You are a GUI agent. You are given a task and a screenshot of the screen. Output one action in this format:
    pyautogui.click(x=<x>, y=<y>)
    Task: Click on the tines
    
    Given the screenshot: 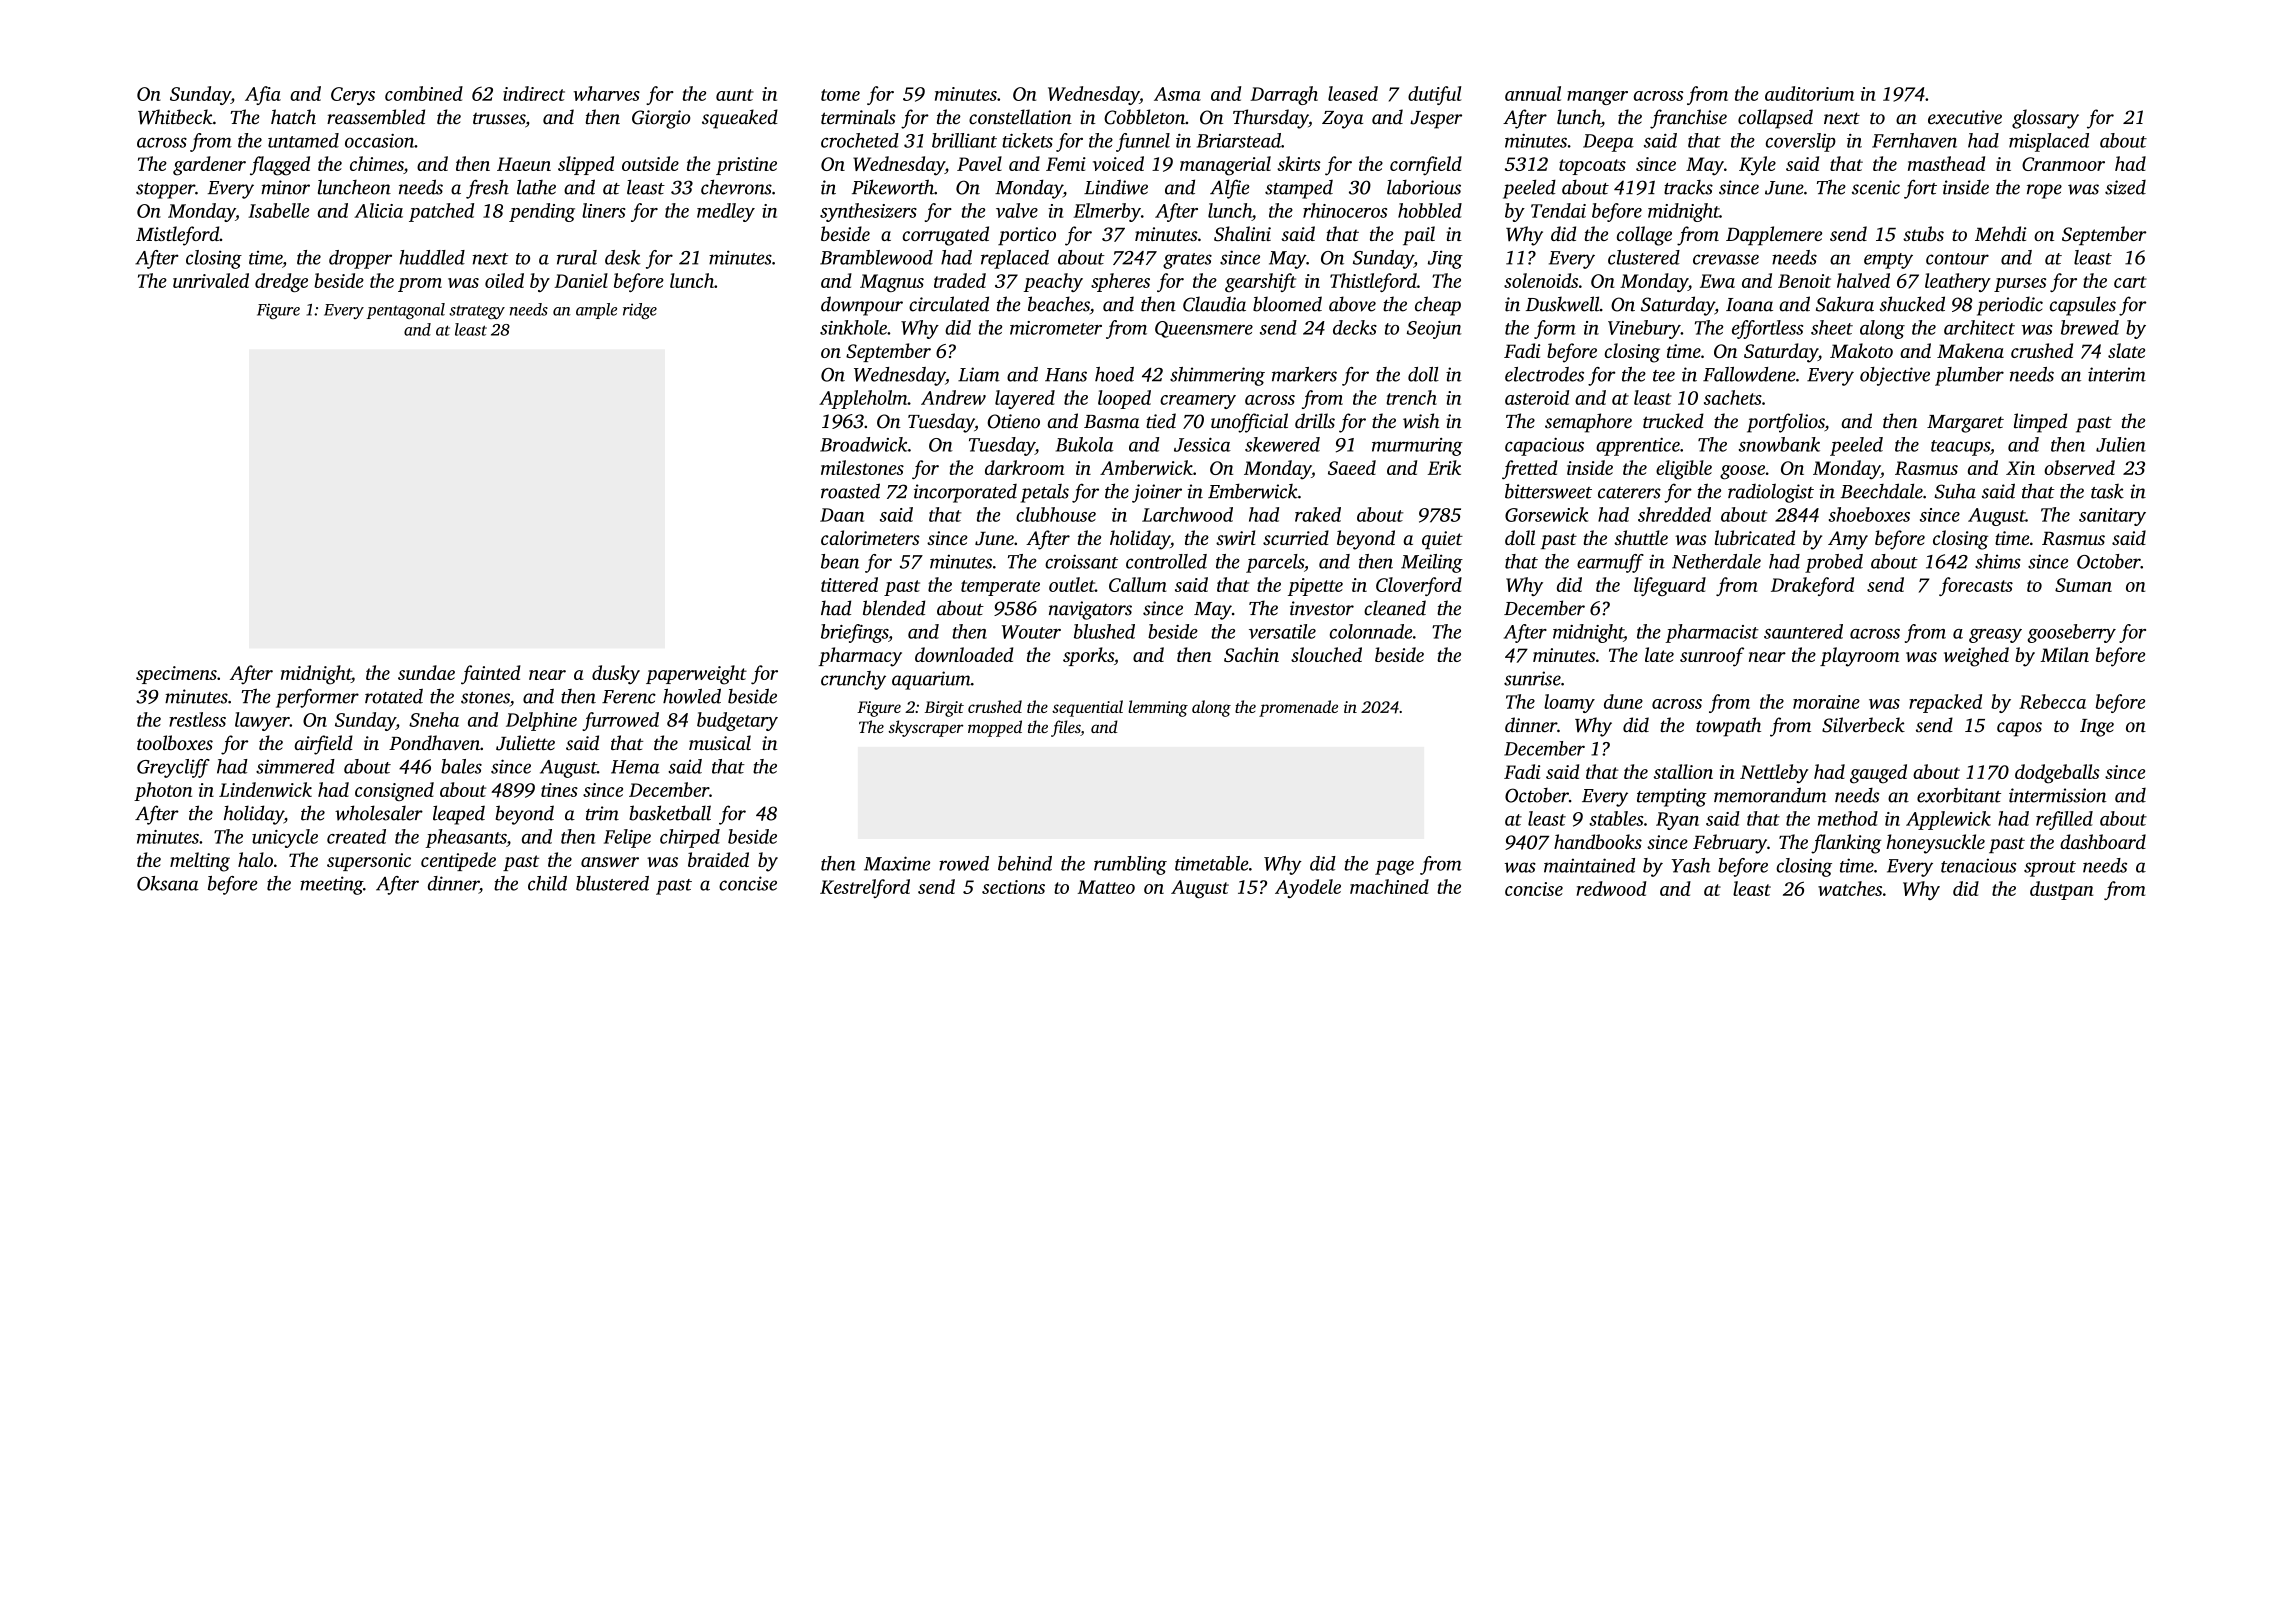 What is the action you would take?
    pyautogui.click(x=559, y=790)
